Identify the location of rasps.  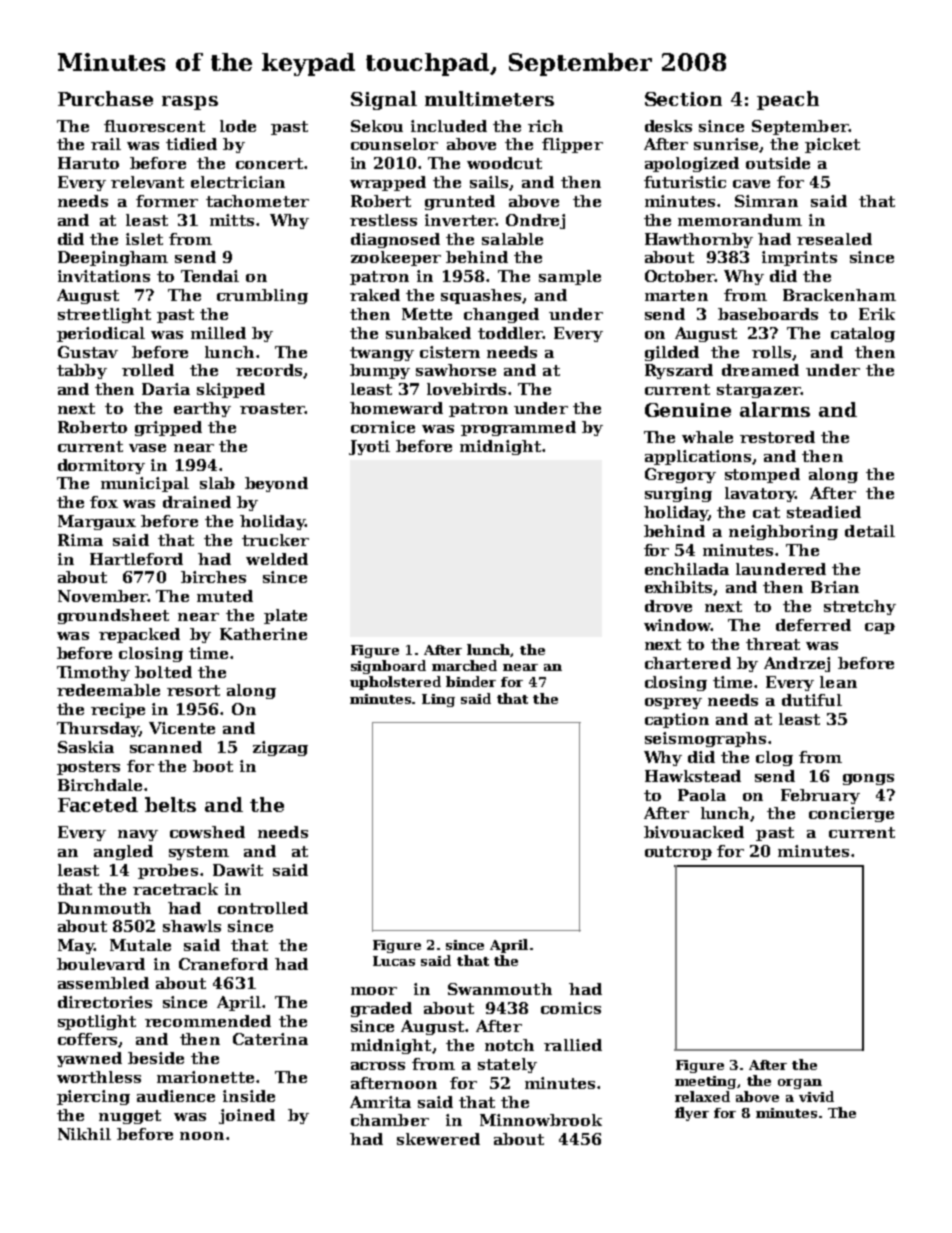
(190, 103).
